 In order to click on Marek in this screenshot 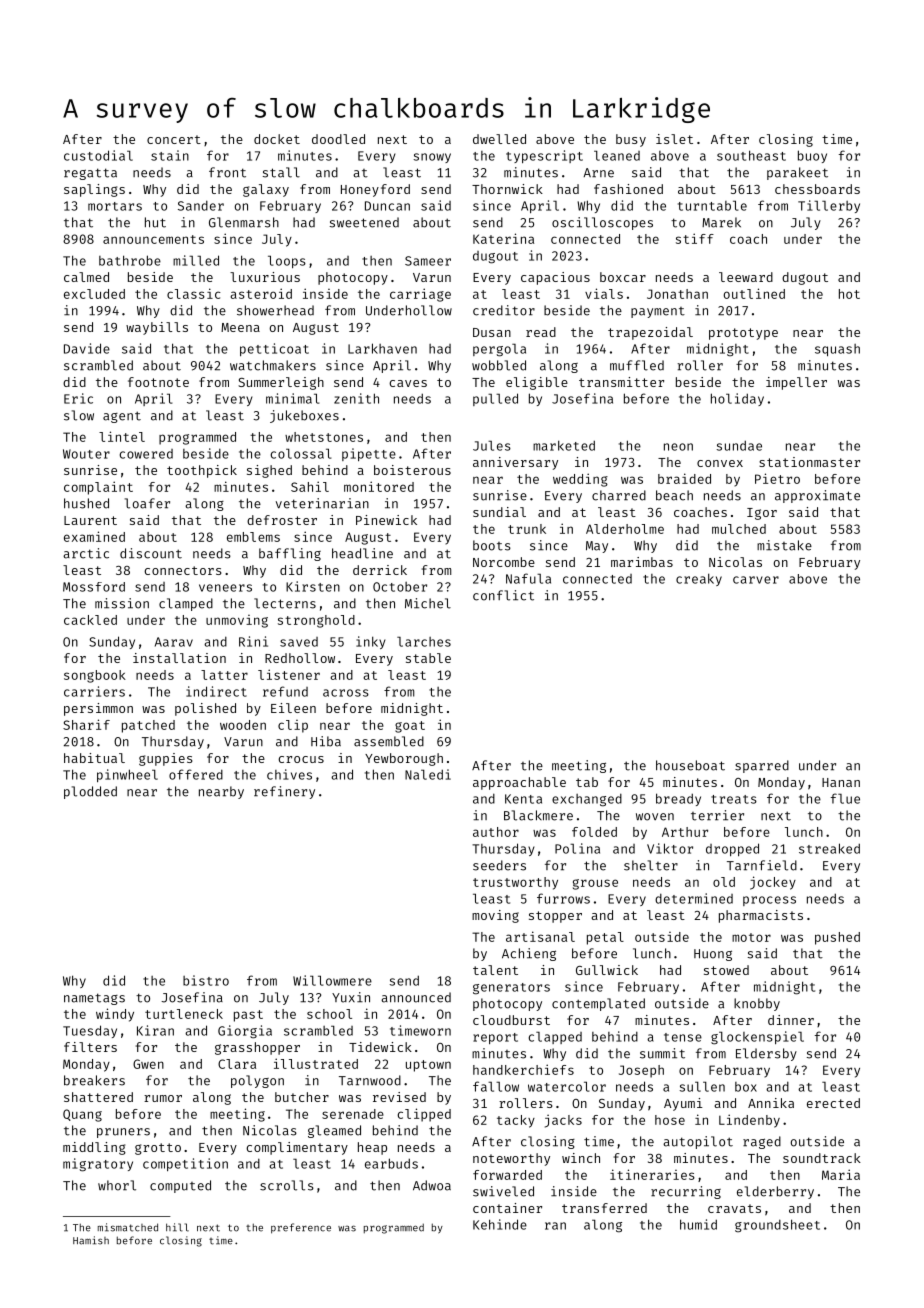, I will do `click(721, 222)`.
